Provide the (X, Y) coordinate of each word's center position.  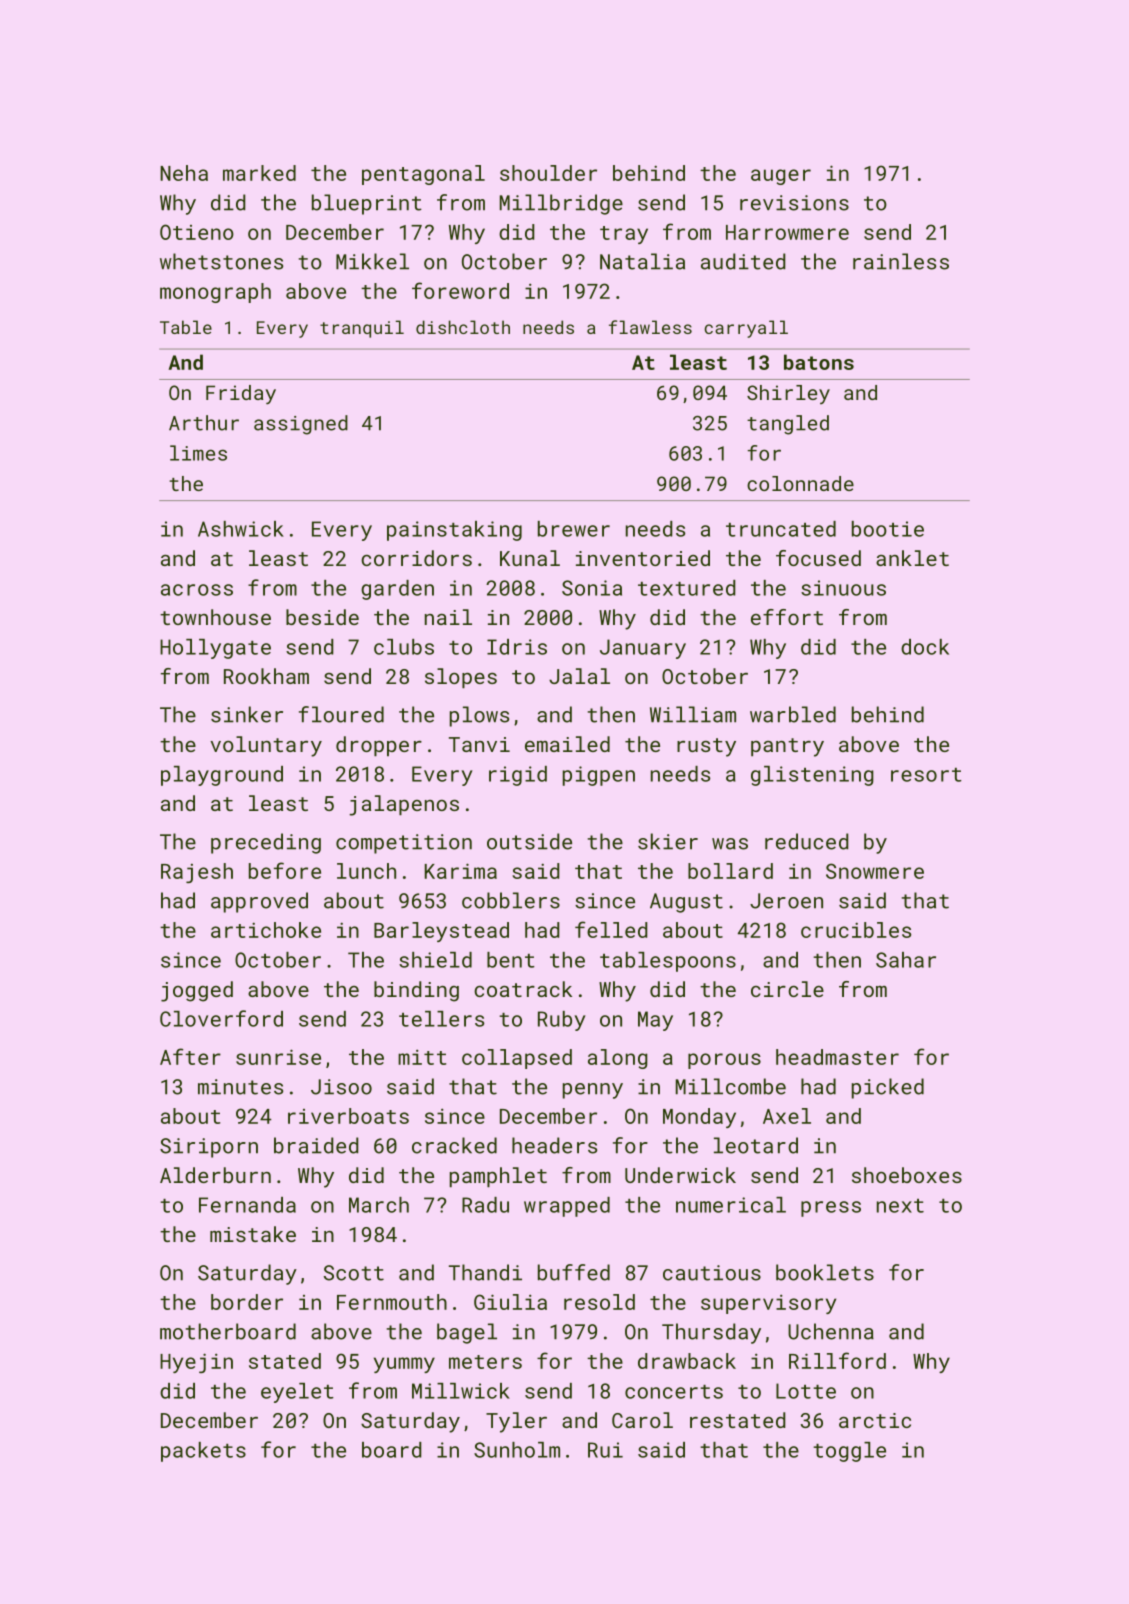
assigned (301, 425)
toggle (849, 1452)
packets (203, 1452)
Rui (605, 1450)
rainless (901, 261)
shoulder (548, 173)
